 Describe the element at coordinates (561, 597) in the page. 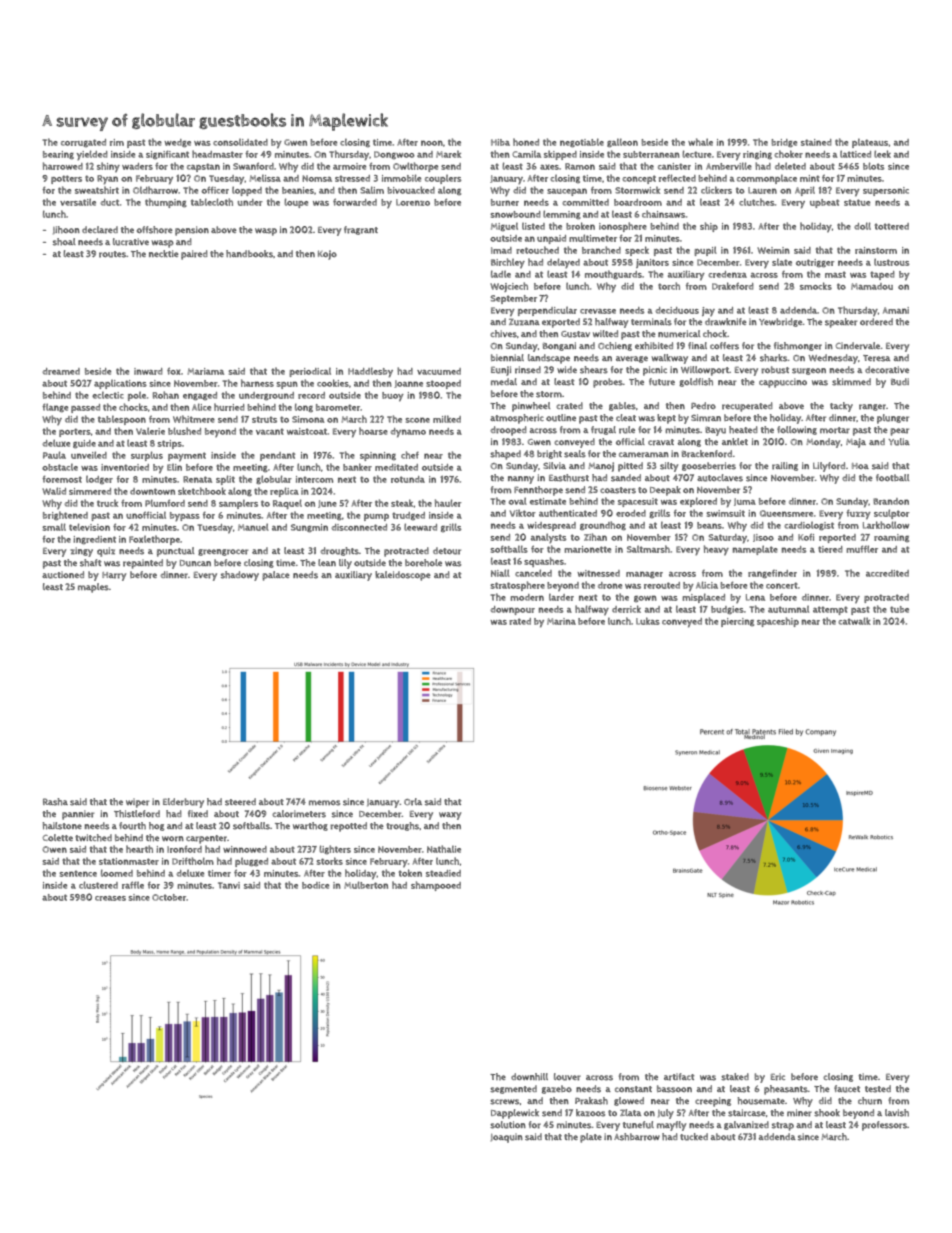

I see `larder` at that location.
